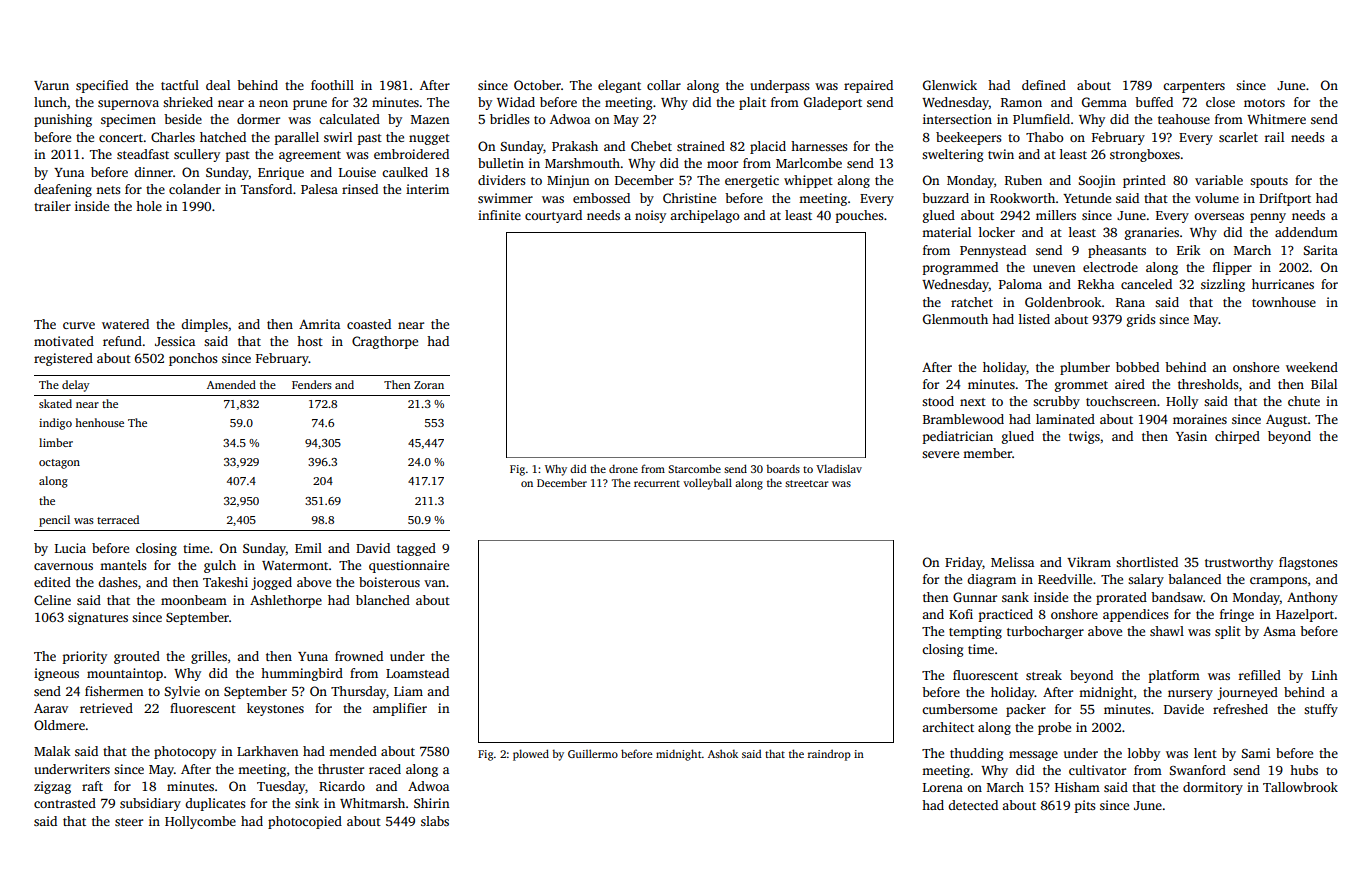 Image resolution: width=1372 pixels, height=887 pixels. Describe the element at coordinates (305, 822) in the document. I see `photocopied` at that location.
